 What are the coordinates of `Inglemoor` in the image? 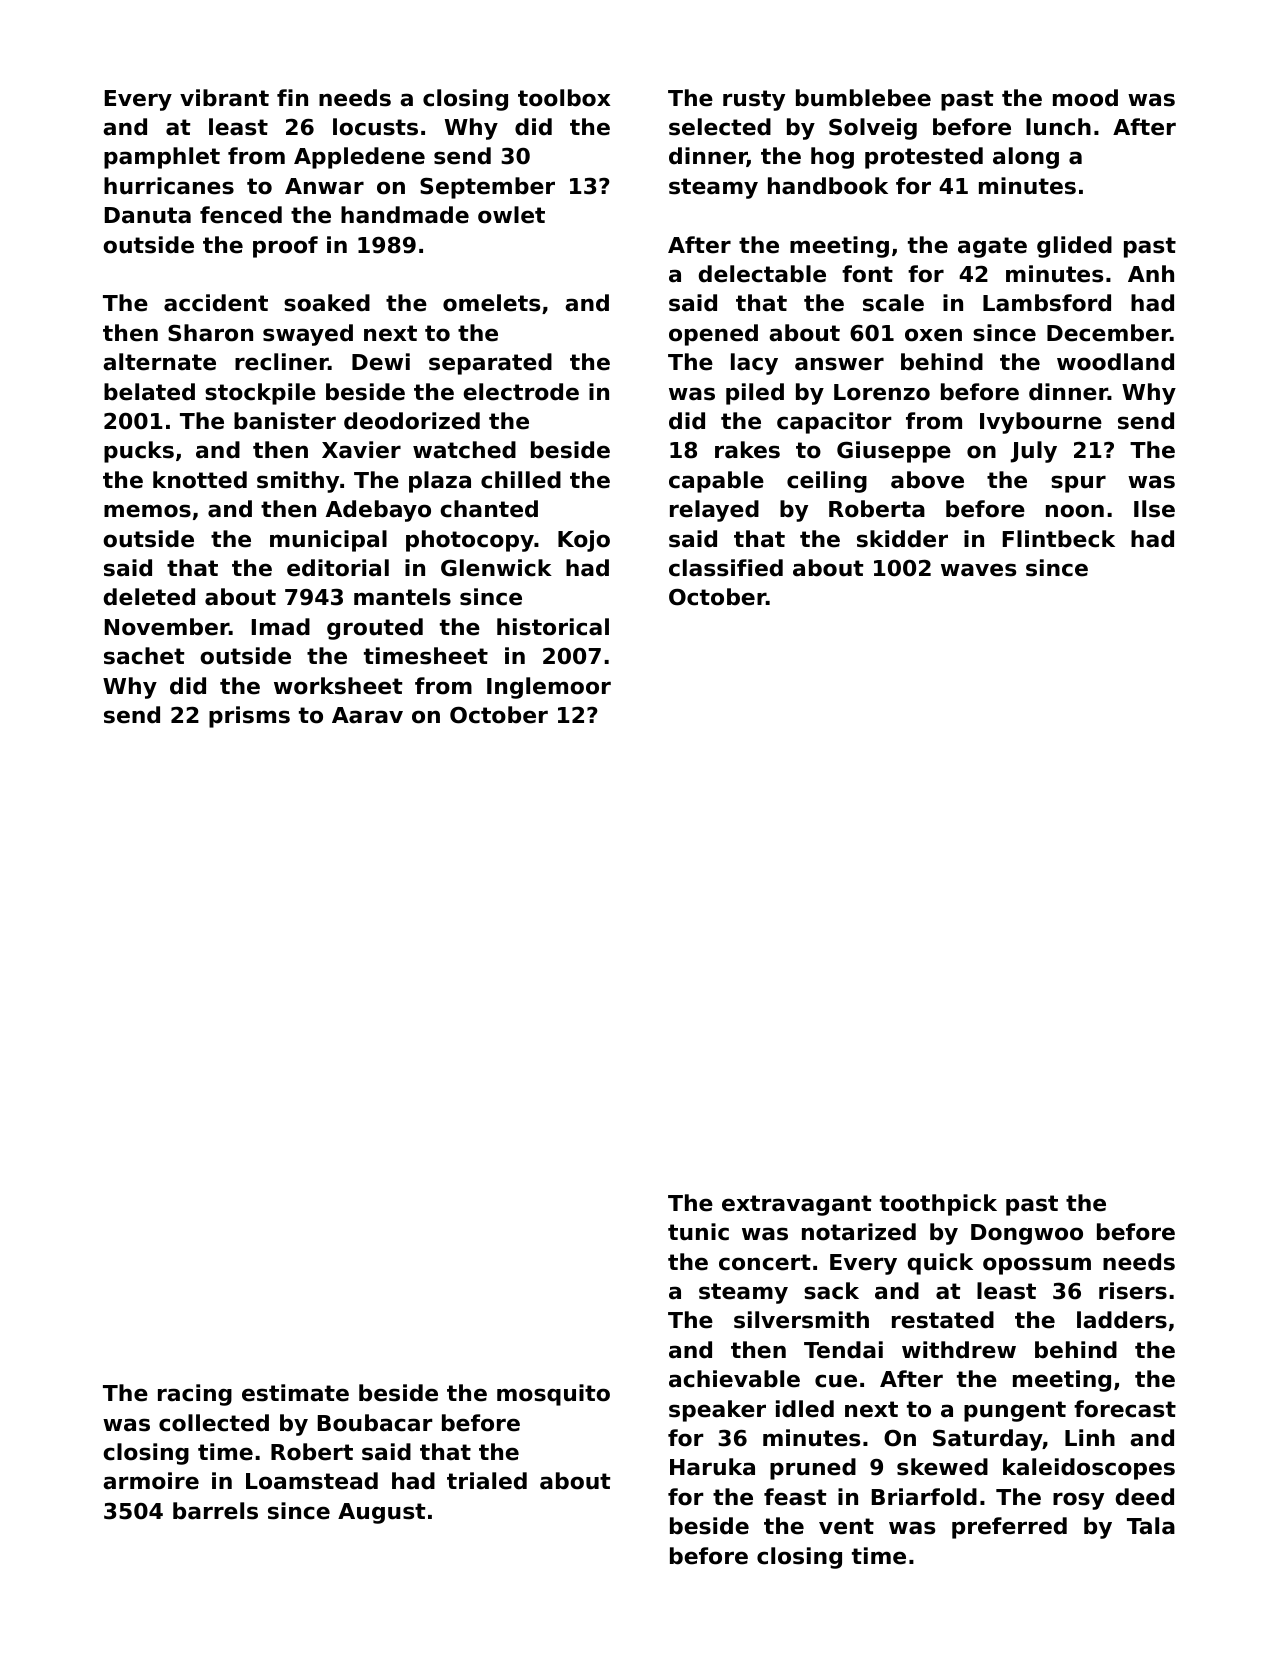 It's located at (549, 688).
